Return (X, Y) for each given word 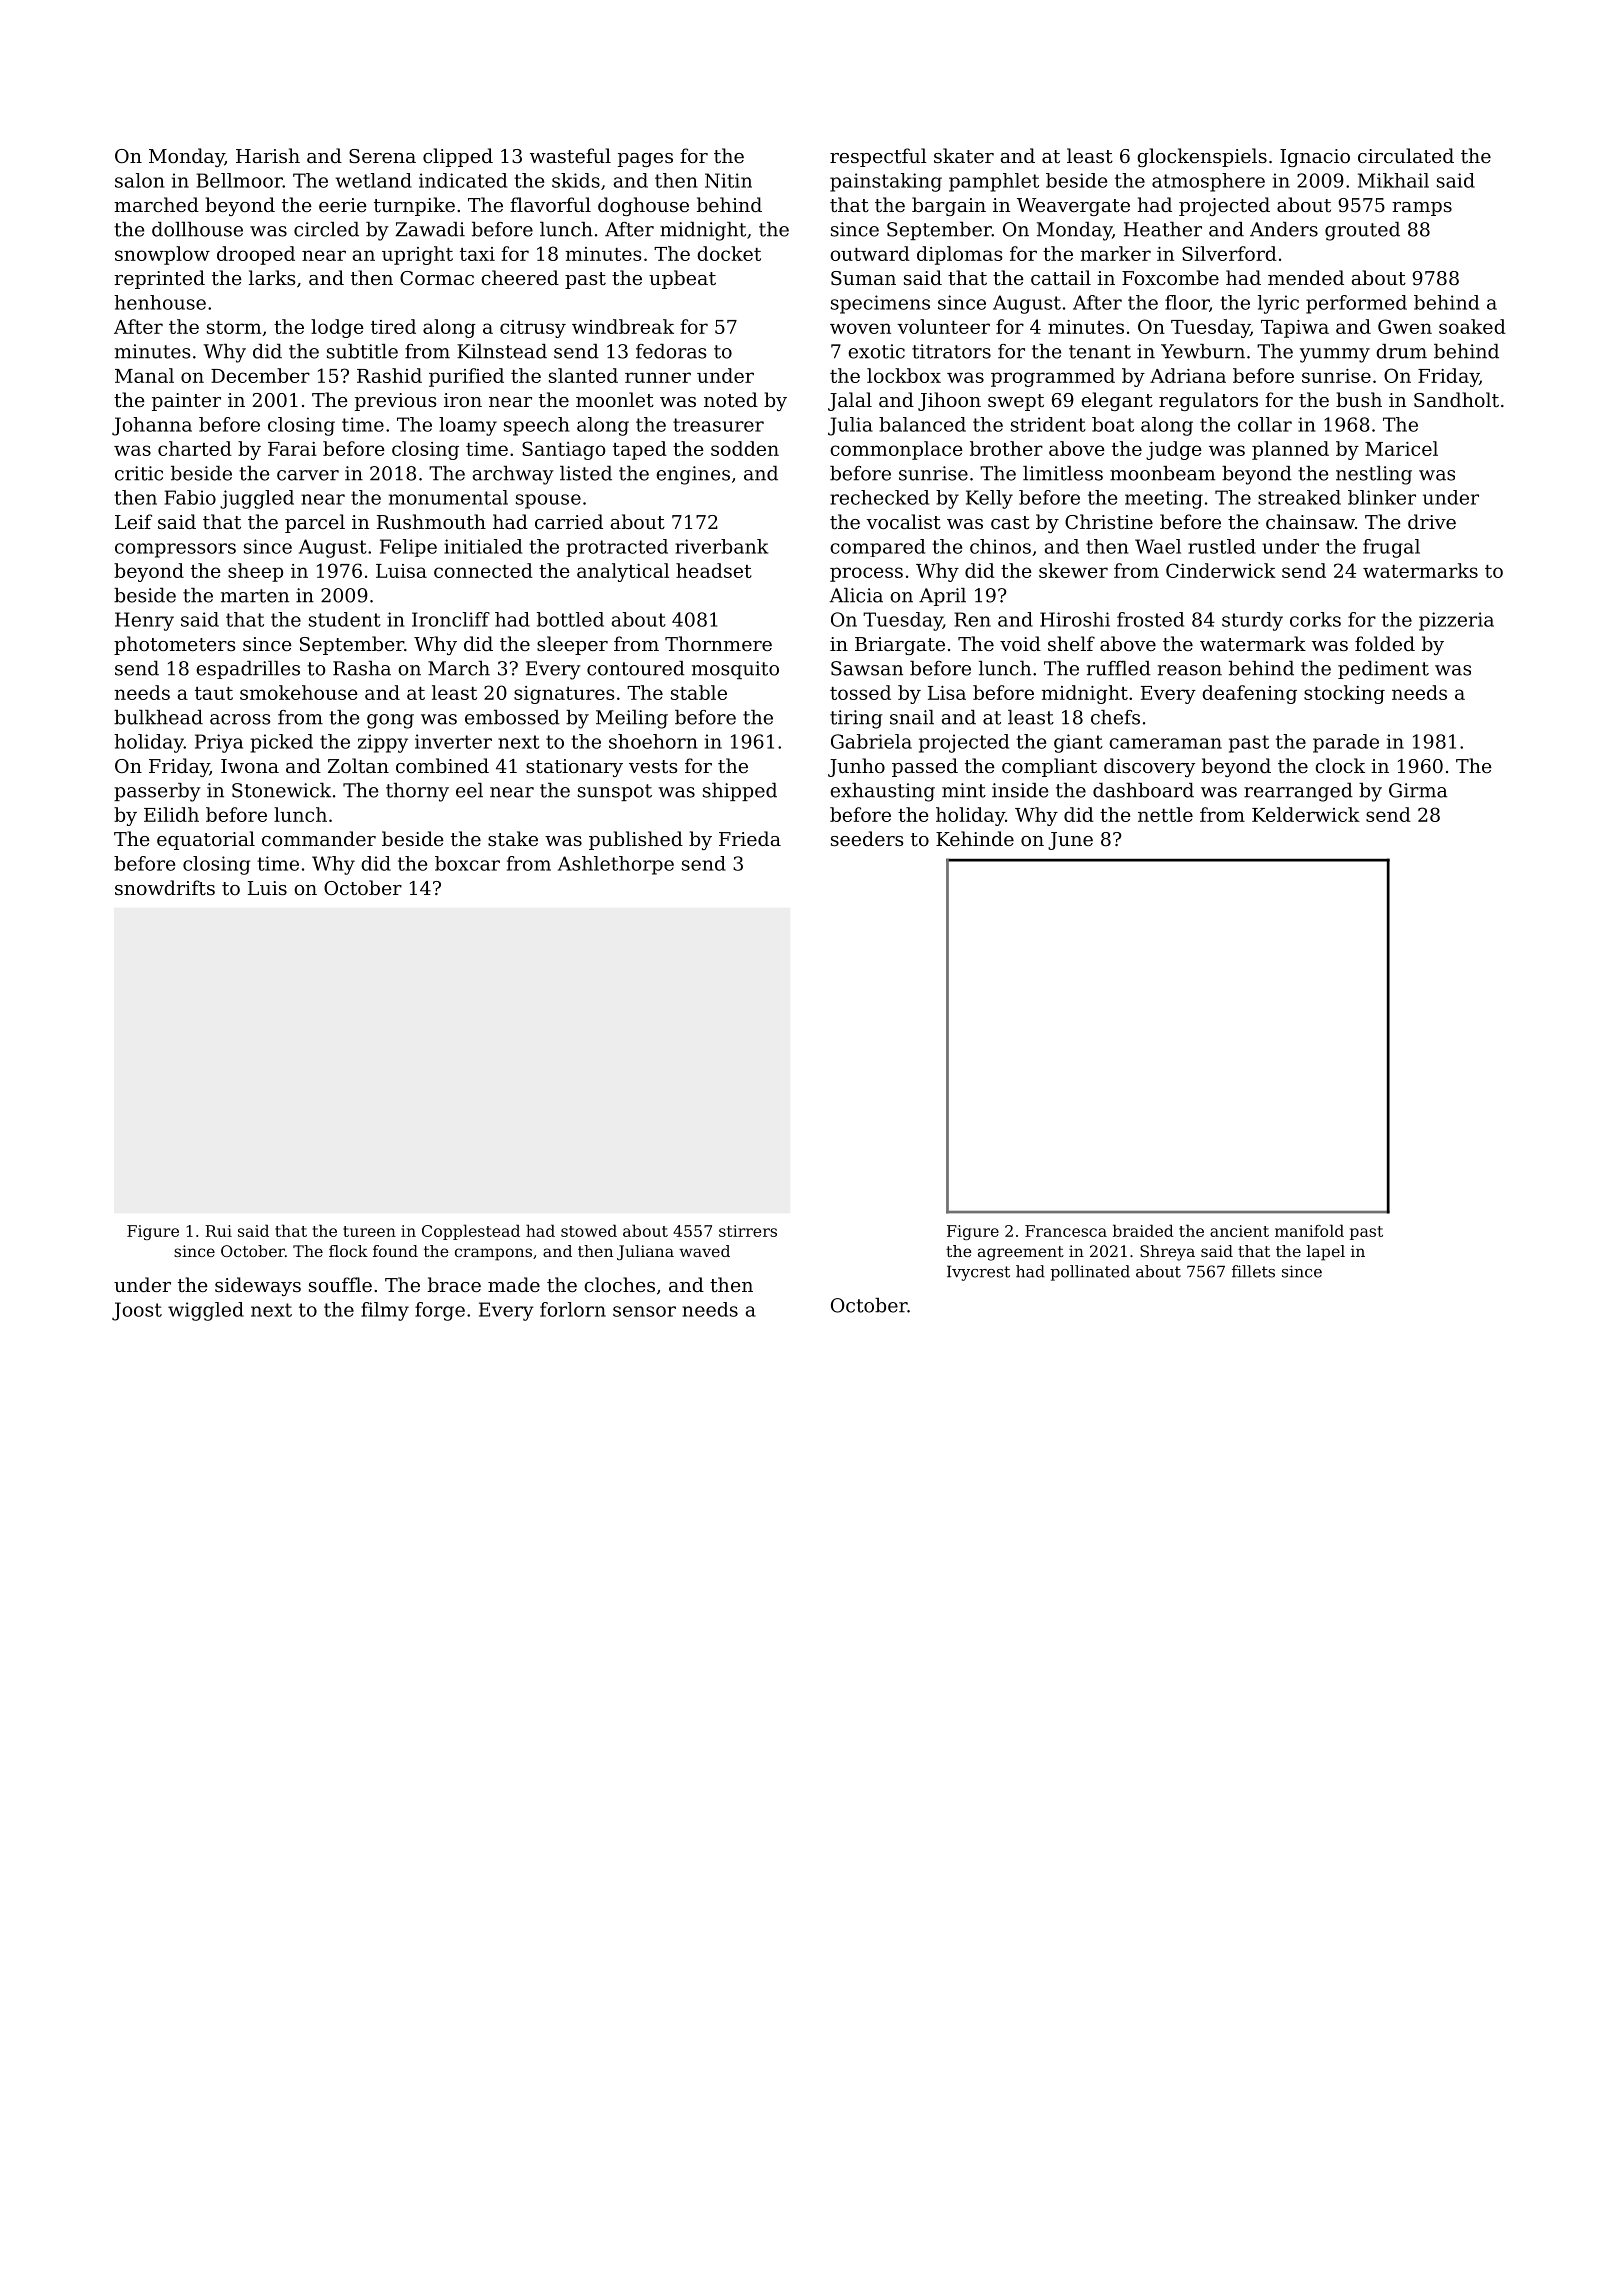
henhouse (160, 302)
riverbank (721, 546)
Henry (144, 621)
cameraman (1165, 743)
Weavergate (1073, 207)
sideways (258, 1286)
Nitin (728, 180)
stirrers (748, 1231)
